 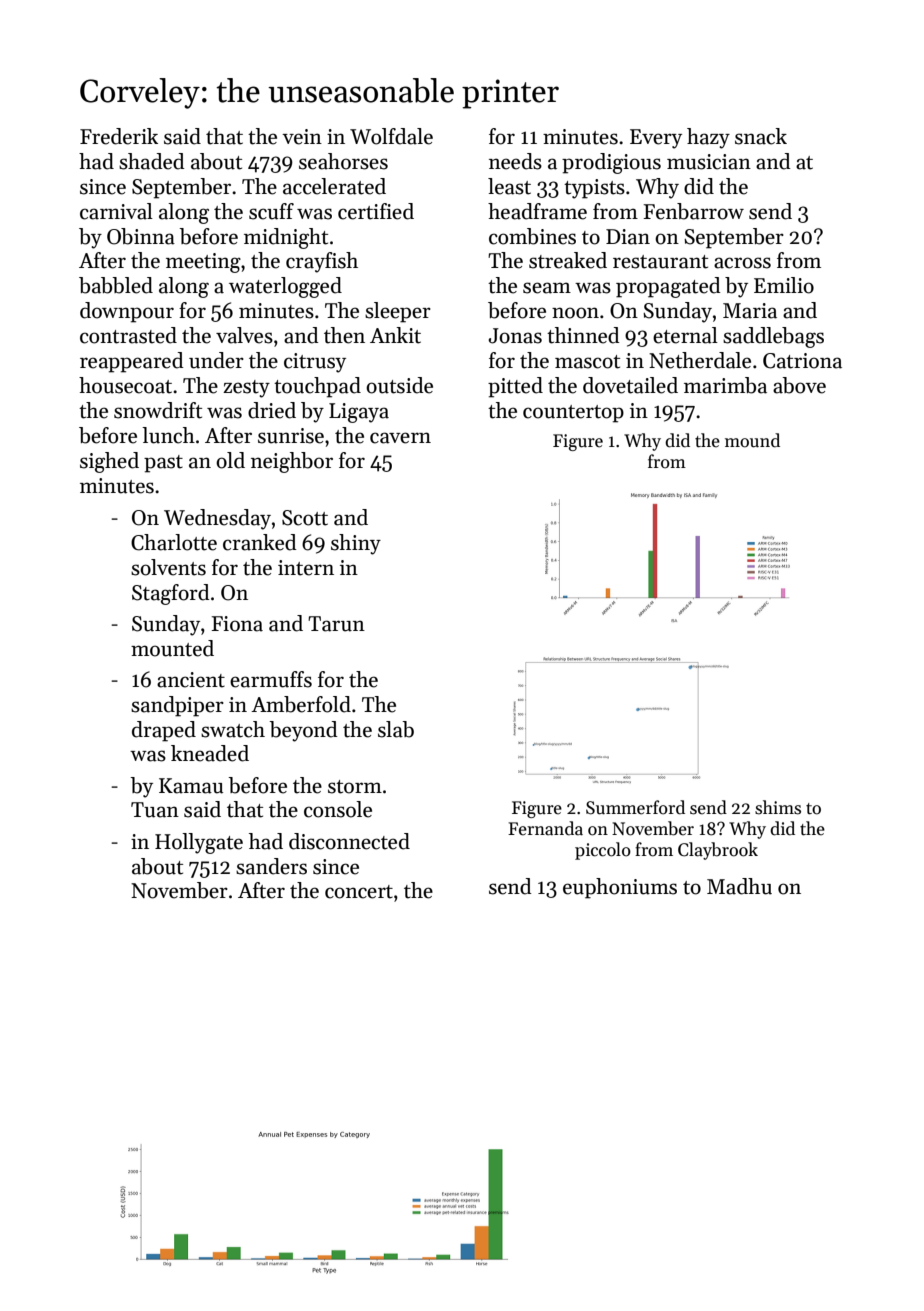 I want to click on downpour, so click(x=127, y=312).
